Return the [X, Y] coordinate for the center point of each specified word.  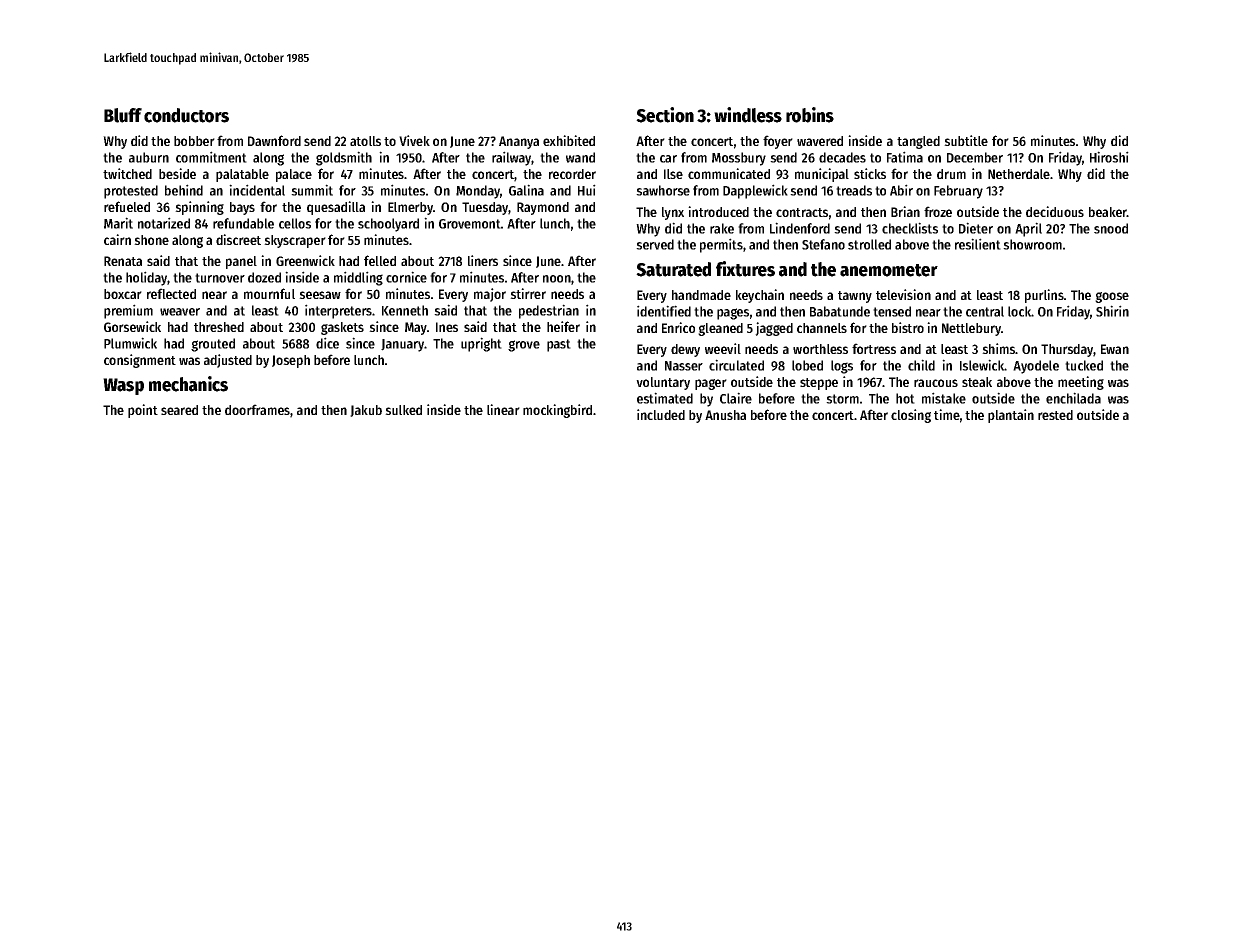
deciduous [1055, 211]
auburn [149, 157]
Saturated [673, 269]
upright [481, 344]
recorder [572, 174]
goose [1112, 297]
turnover [220, 278]
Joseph [291, 361]
